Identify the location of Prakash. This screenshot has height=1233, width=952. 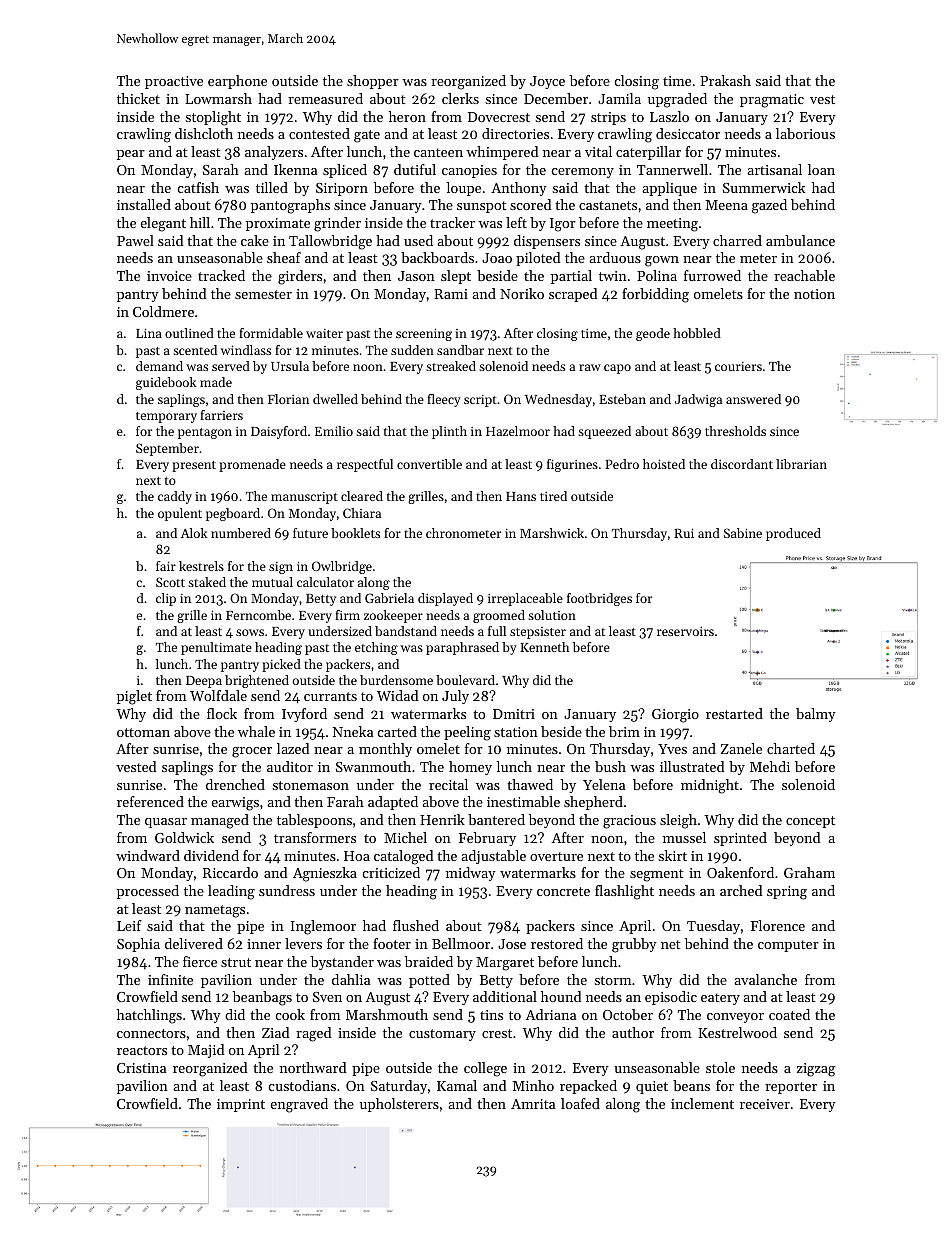
(725, 80).
